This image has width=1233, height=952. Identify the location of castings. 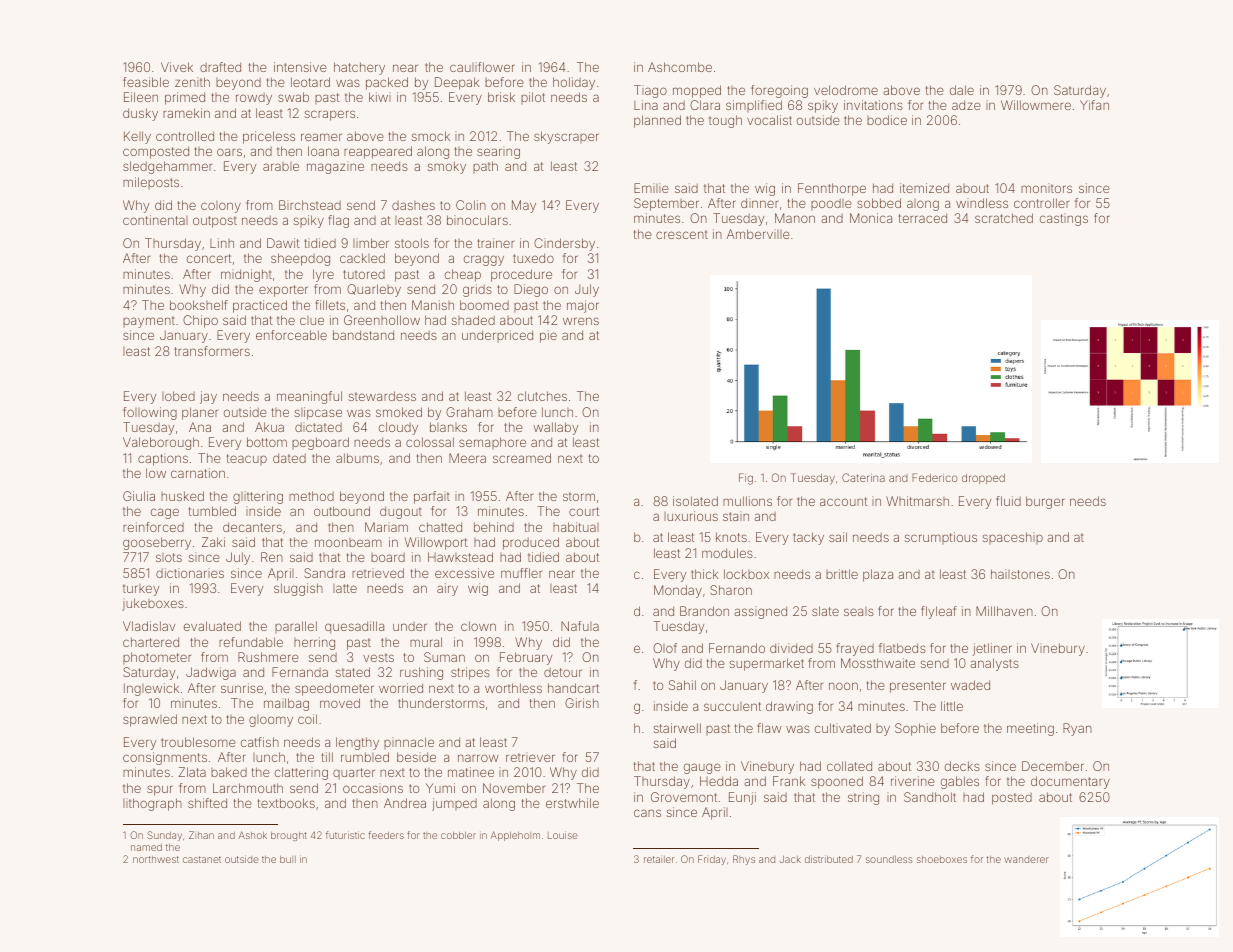
(1064, 219).
